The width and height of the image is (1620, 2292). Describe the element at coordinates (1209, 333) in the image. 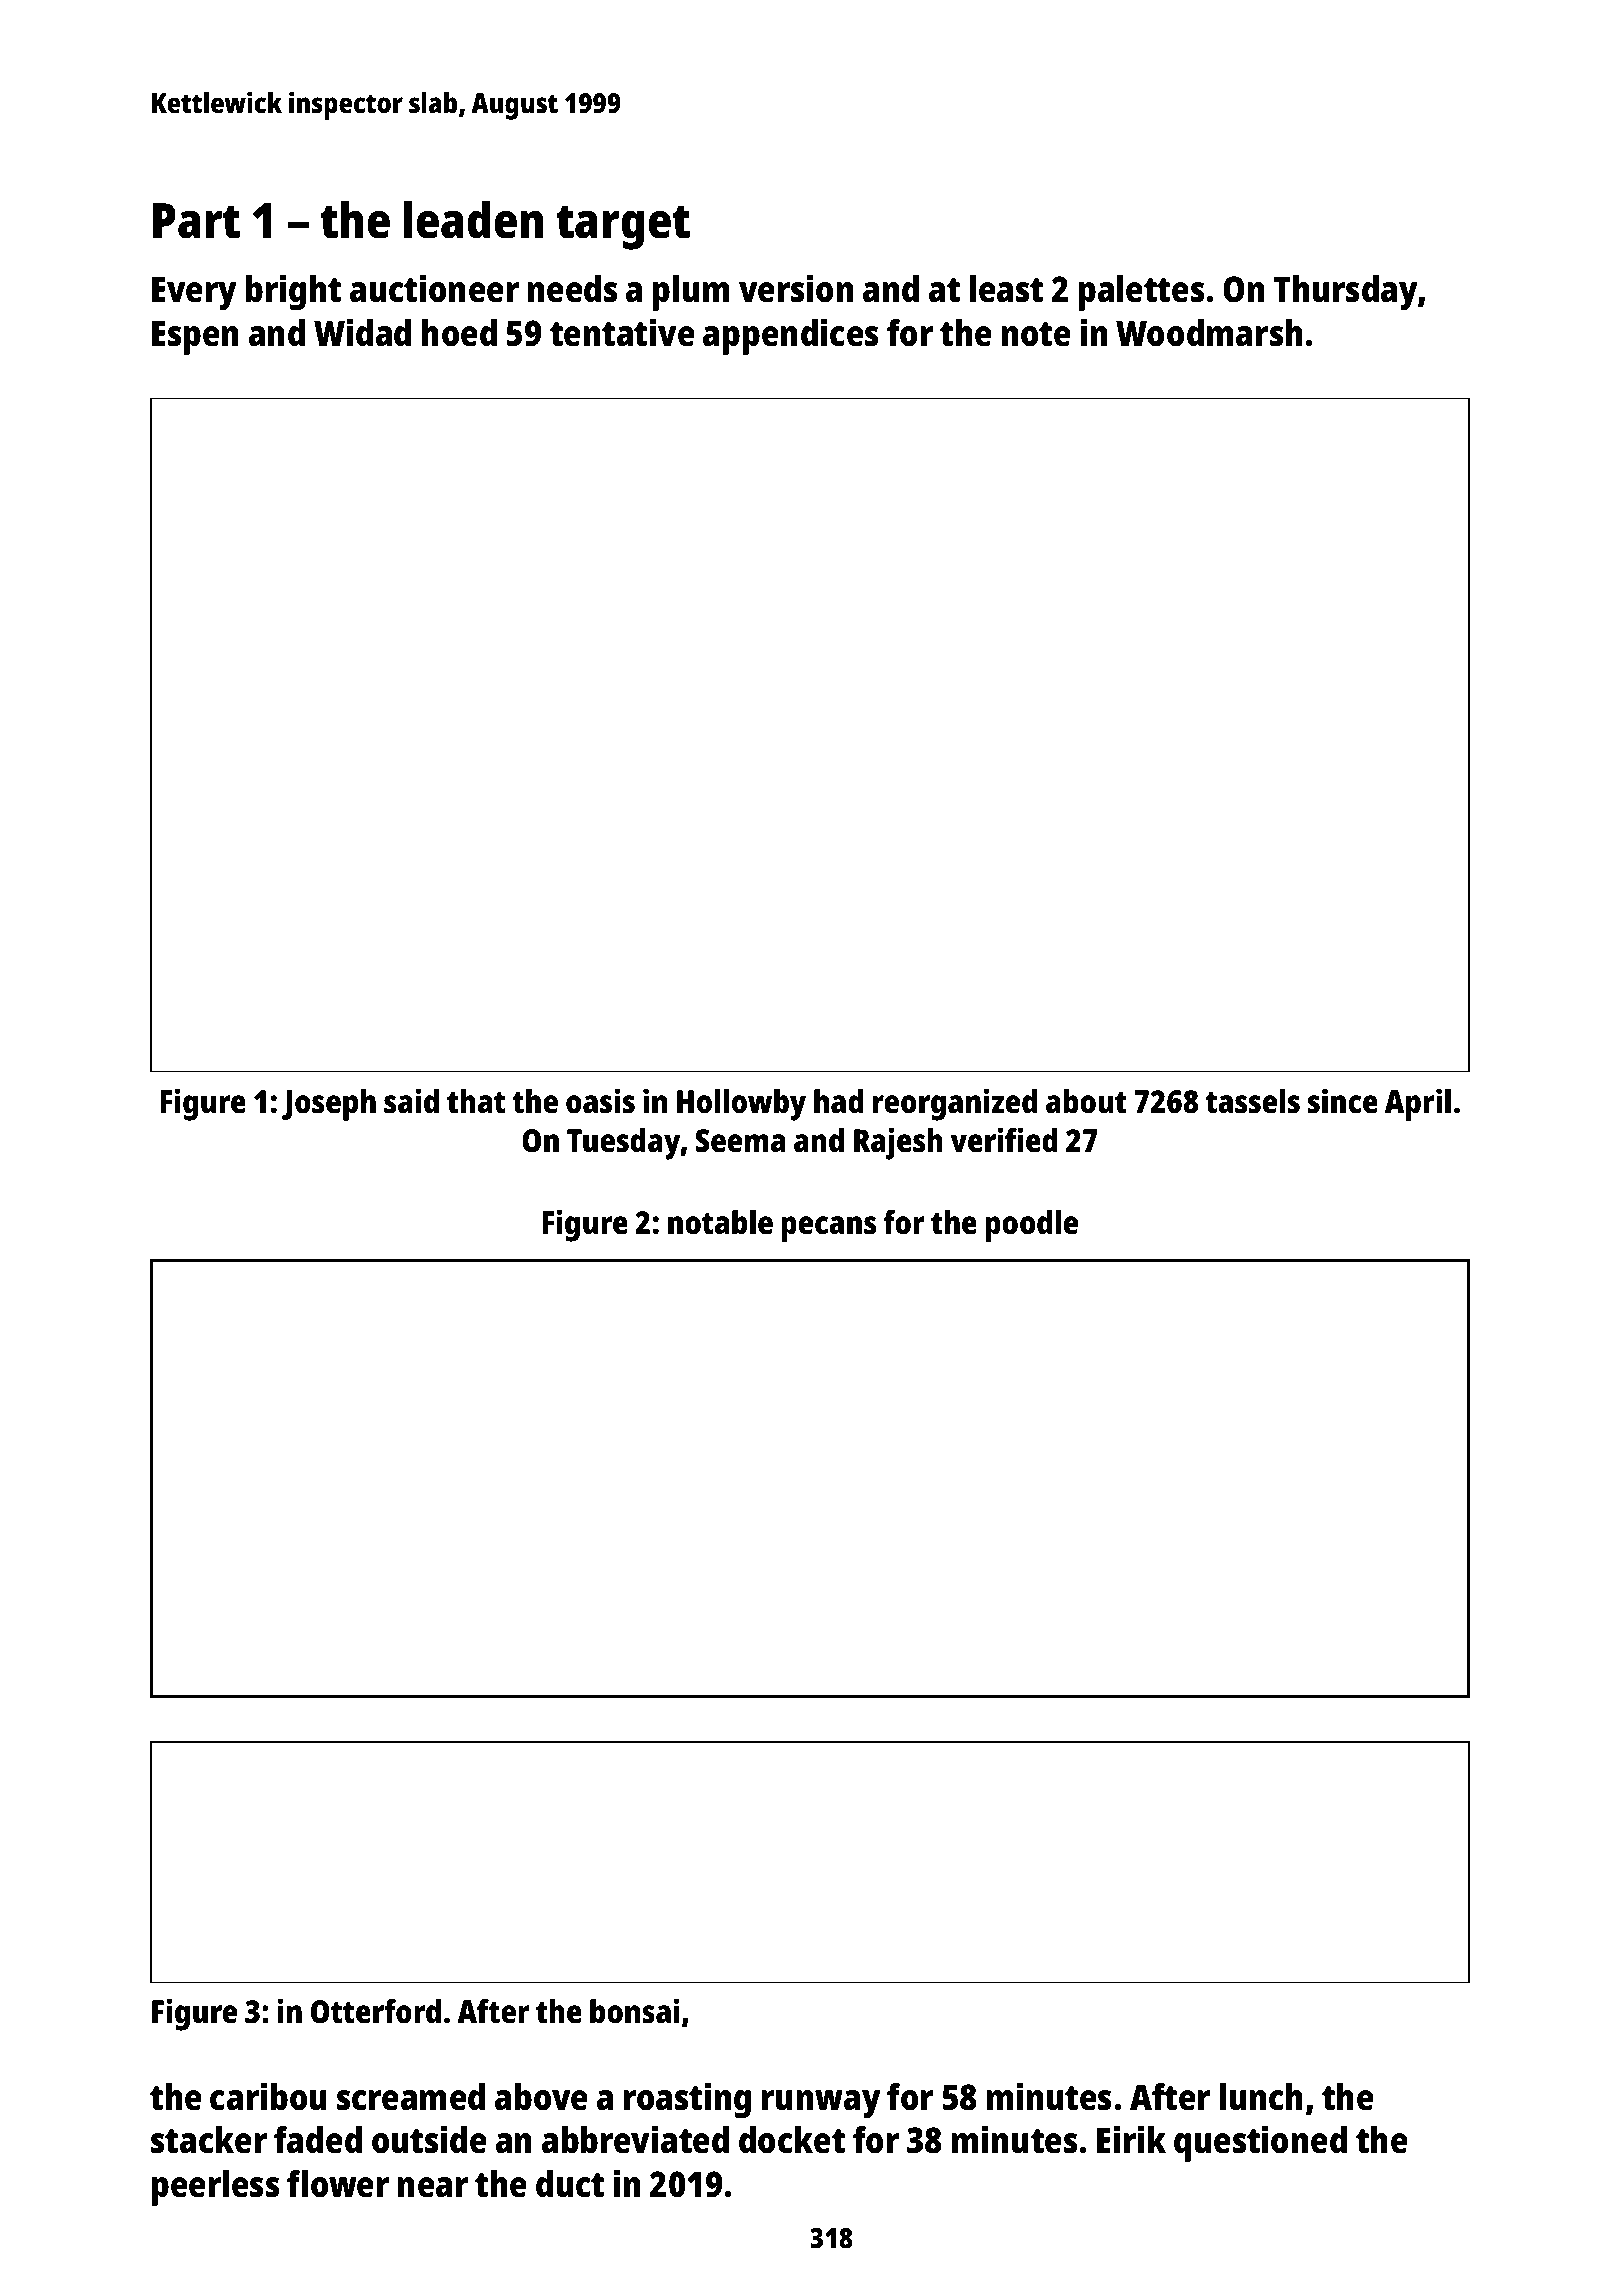

I see `Woodmarsh` at that location.
